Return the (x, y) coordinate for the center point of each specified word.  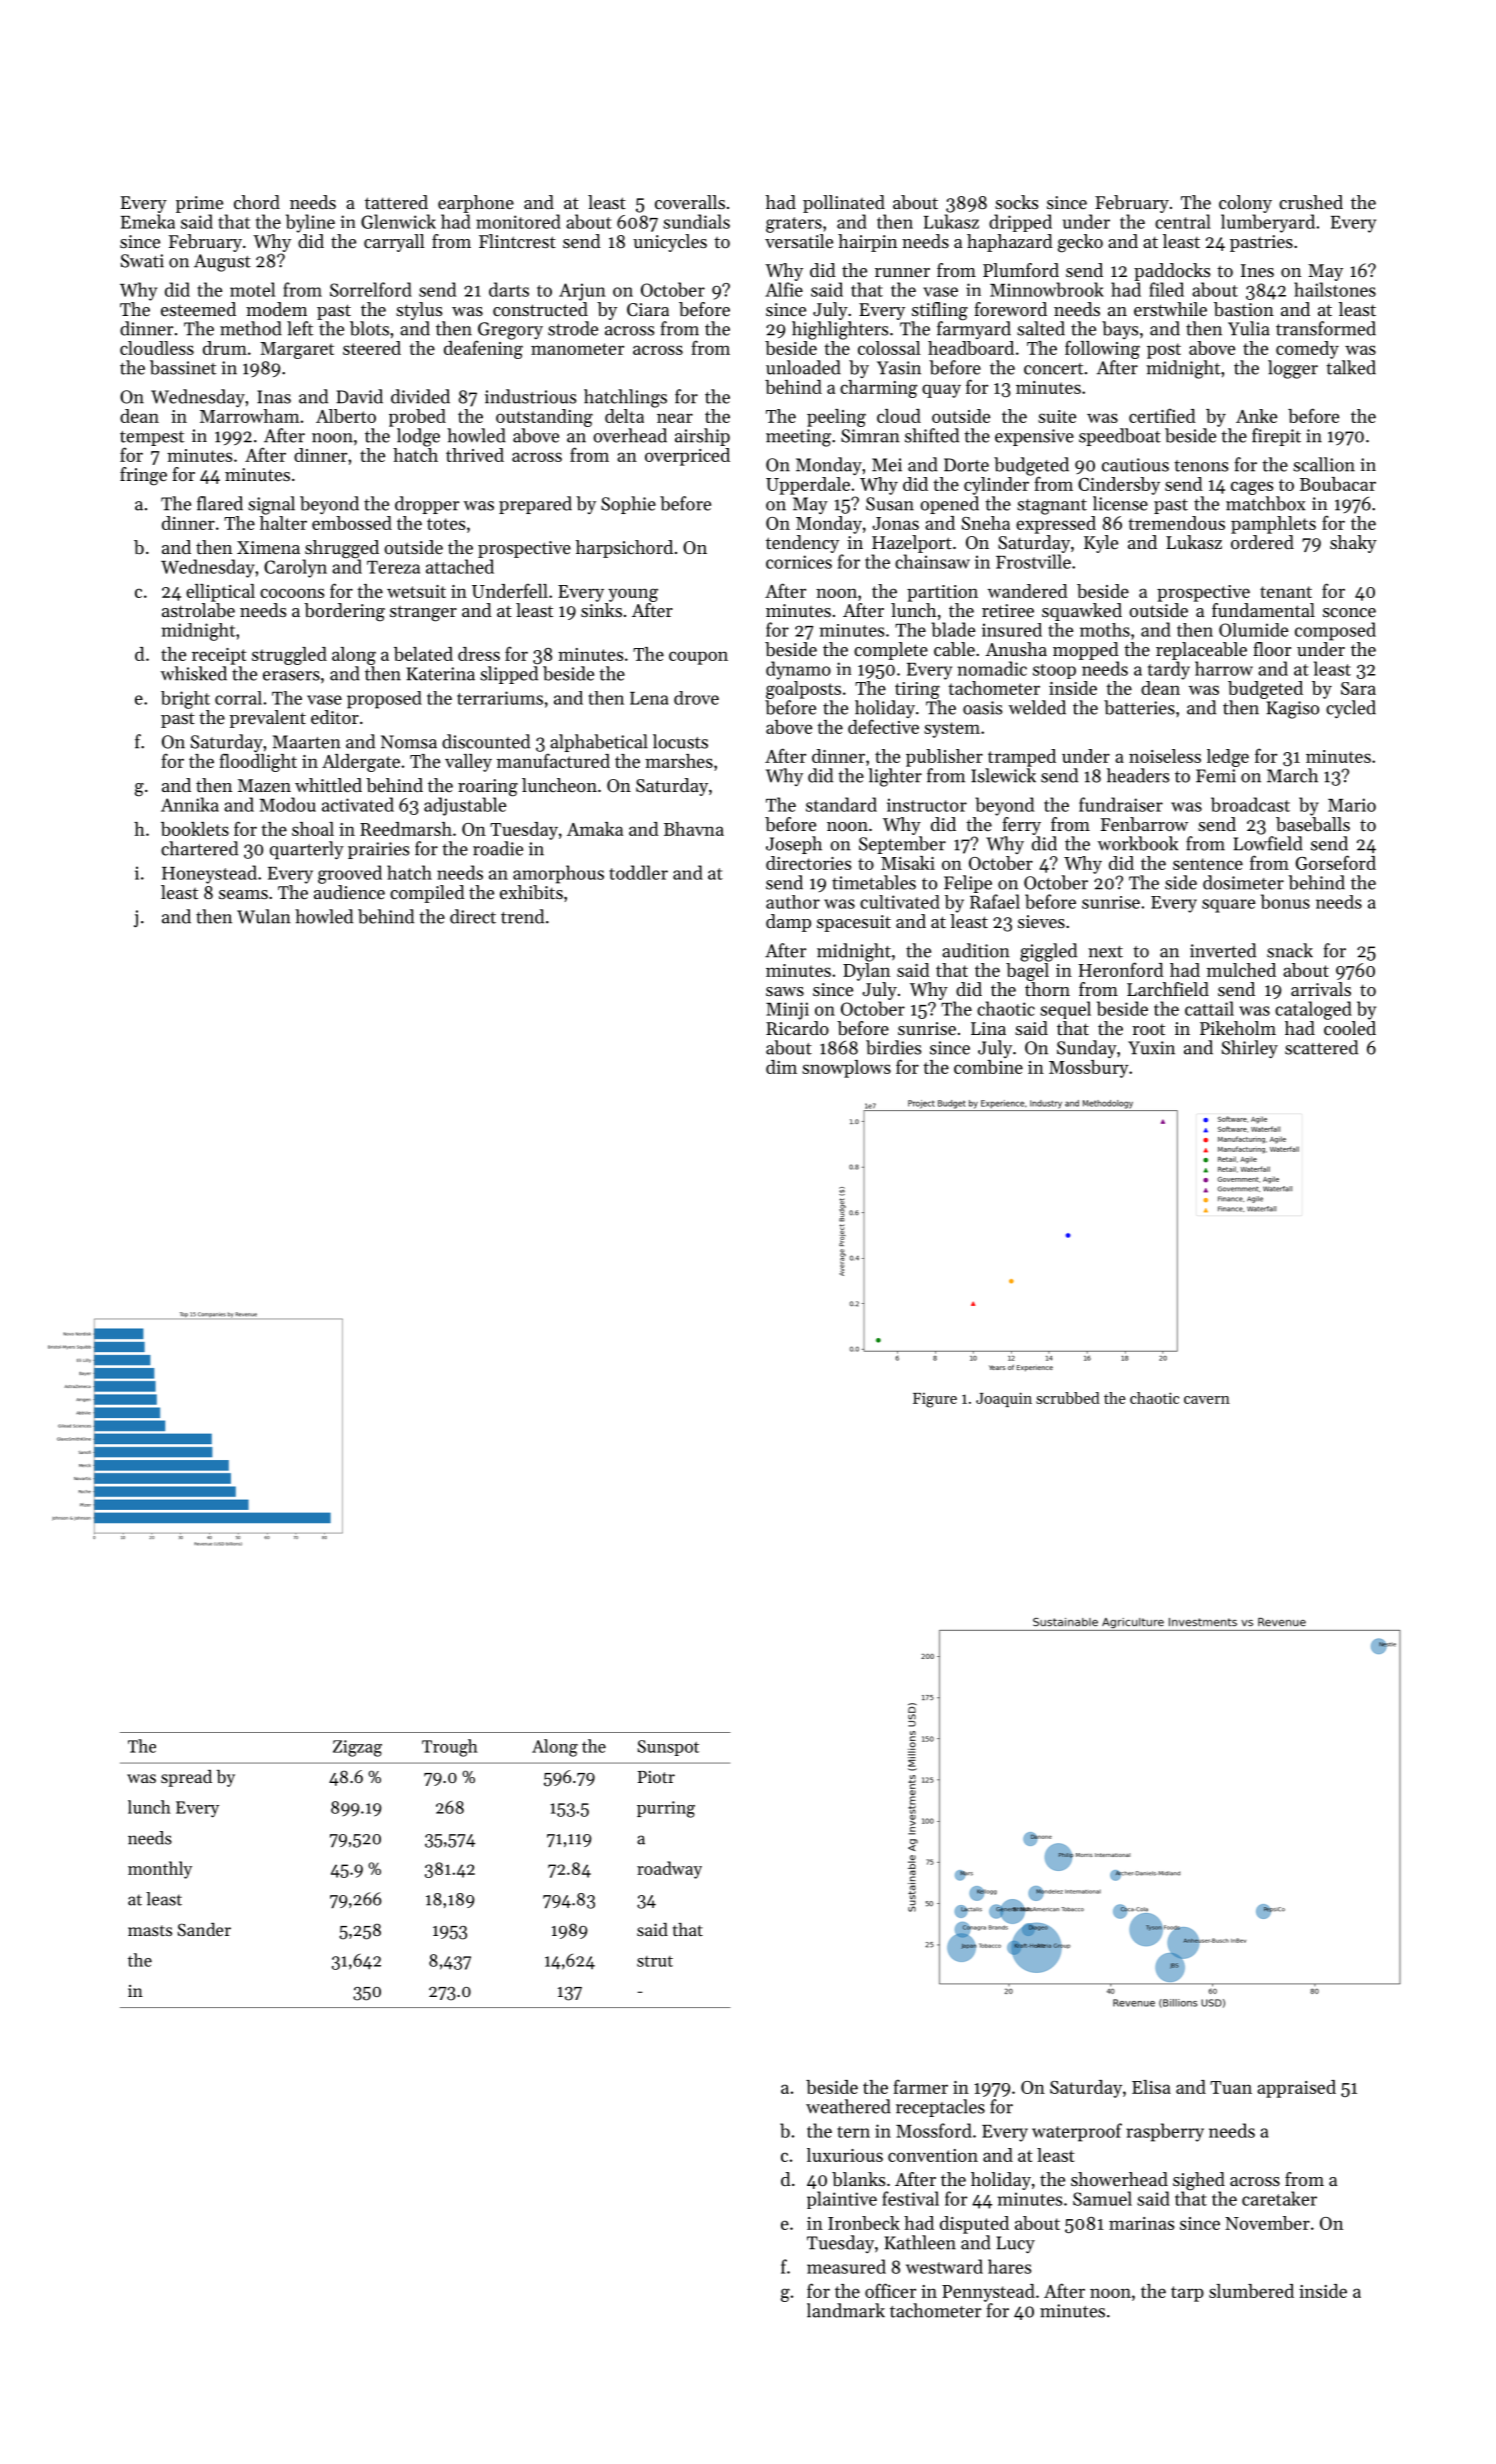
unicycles (670, 243)
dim (781, 1067)
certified (1162, 415)
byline (310, 223)
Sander (204, 1929)
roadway (669, 1870)
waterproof (1077, 2132)
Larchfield (1168, 989)
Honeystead (209, 874)
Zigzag (357, 1748)
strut (655, 1961)
